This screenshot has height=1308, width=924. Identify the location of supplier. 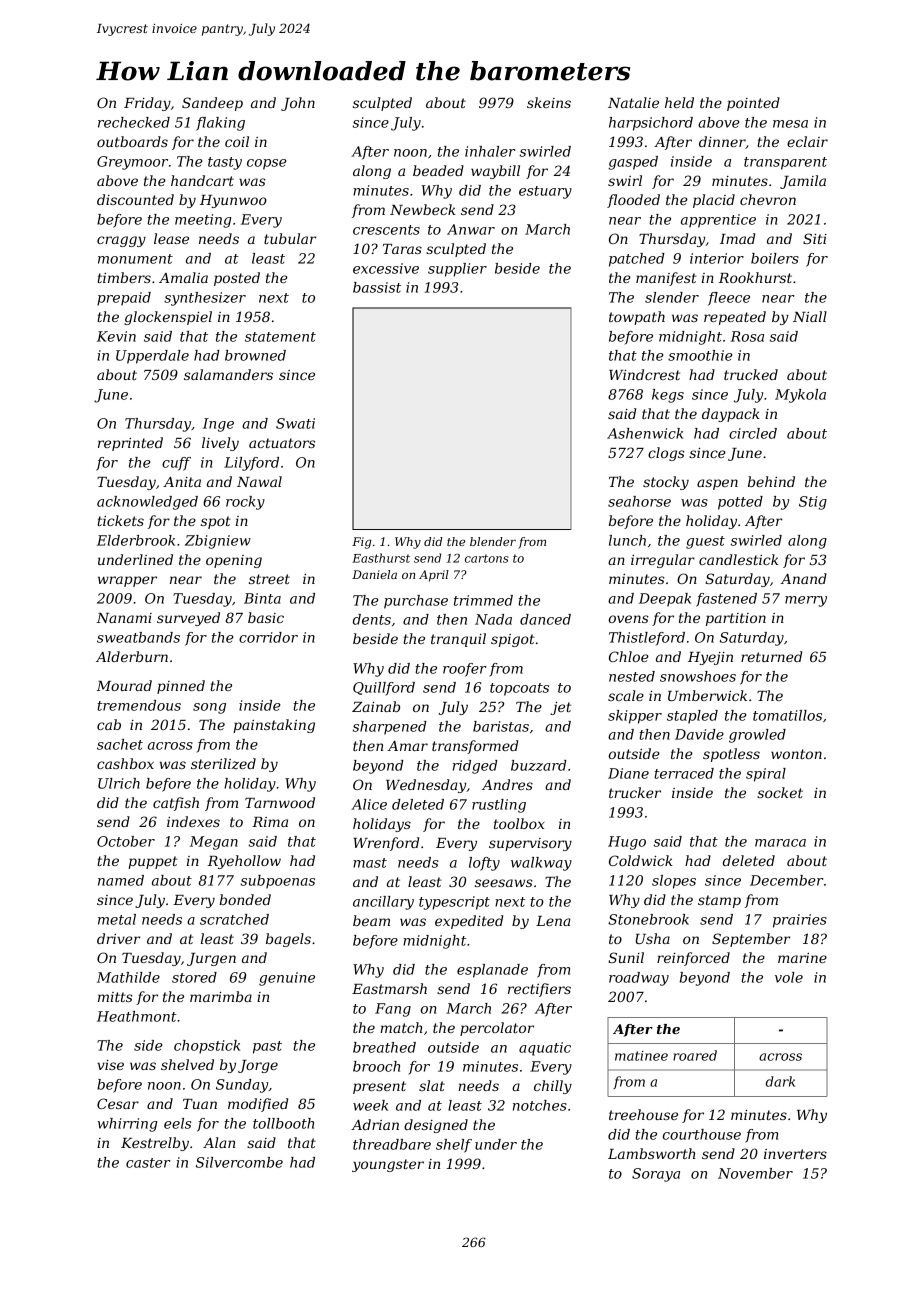
(457, 270).
